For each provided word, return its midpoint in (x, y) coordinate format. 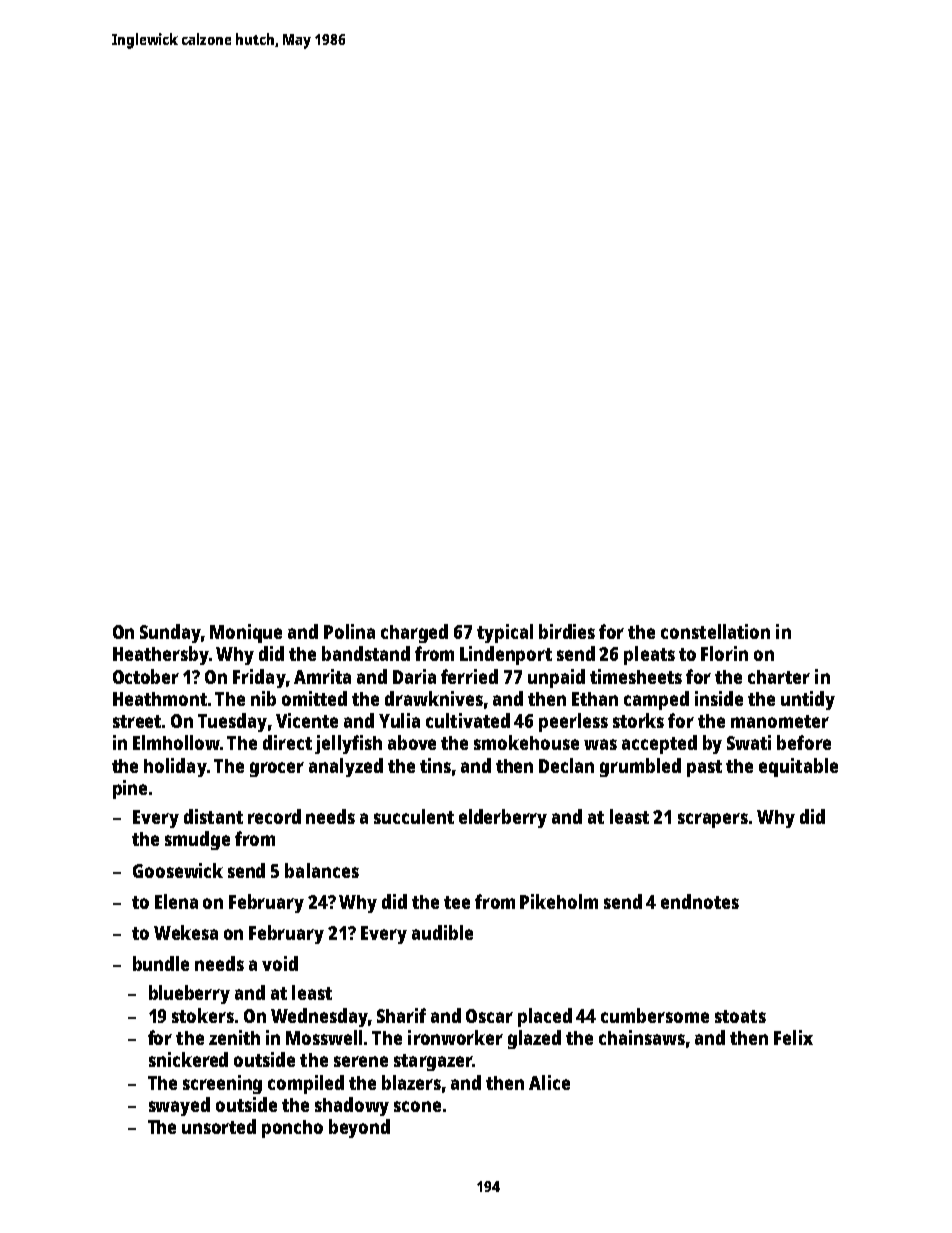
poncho (292, 1129)
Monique (246, 633)
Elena (176, 901)
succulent (414, 816)
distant (213, 816)
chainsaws (642, 1037)
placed (545, 1017)
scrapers (713, 820)
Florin (724, 653)
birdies (567, 631)
